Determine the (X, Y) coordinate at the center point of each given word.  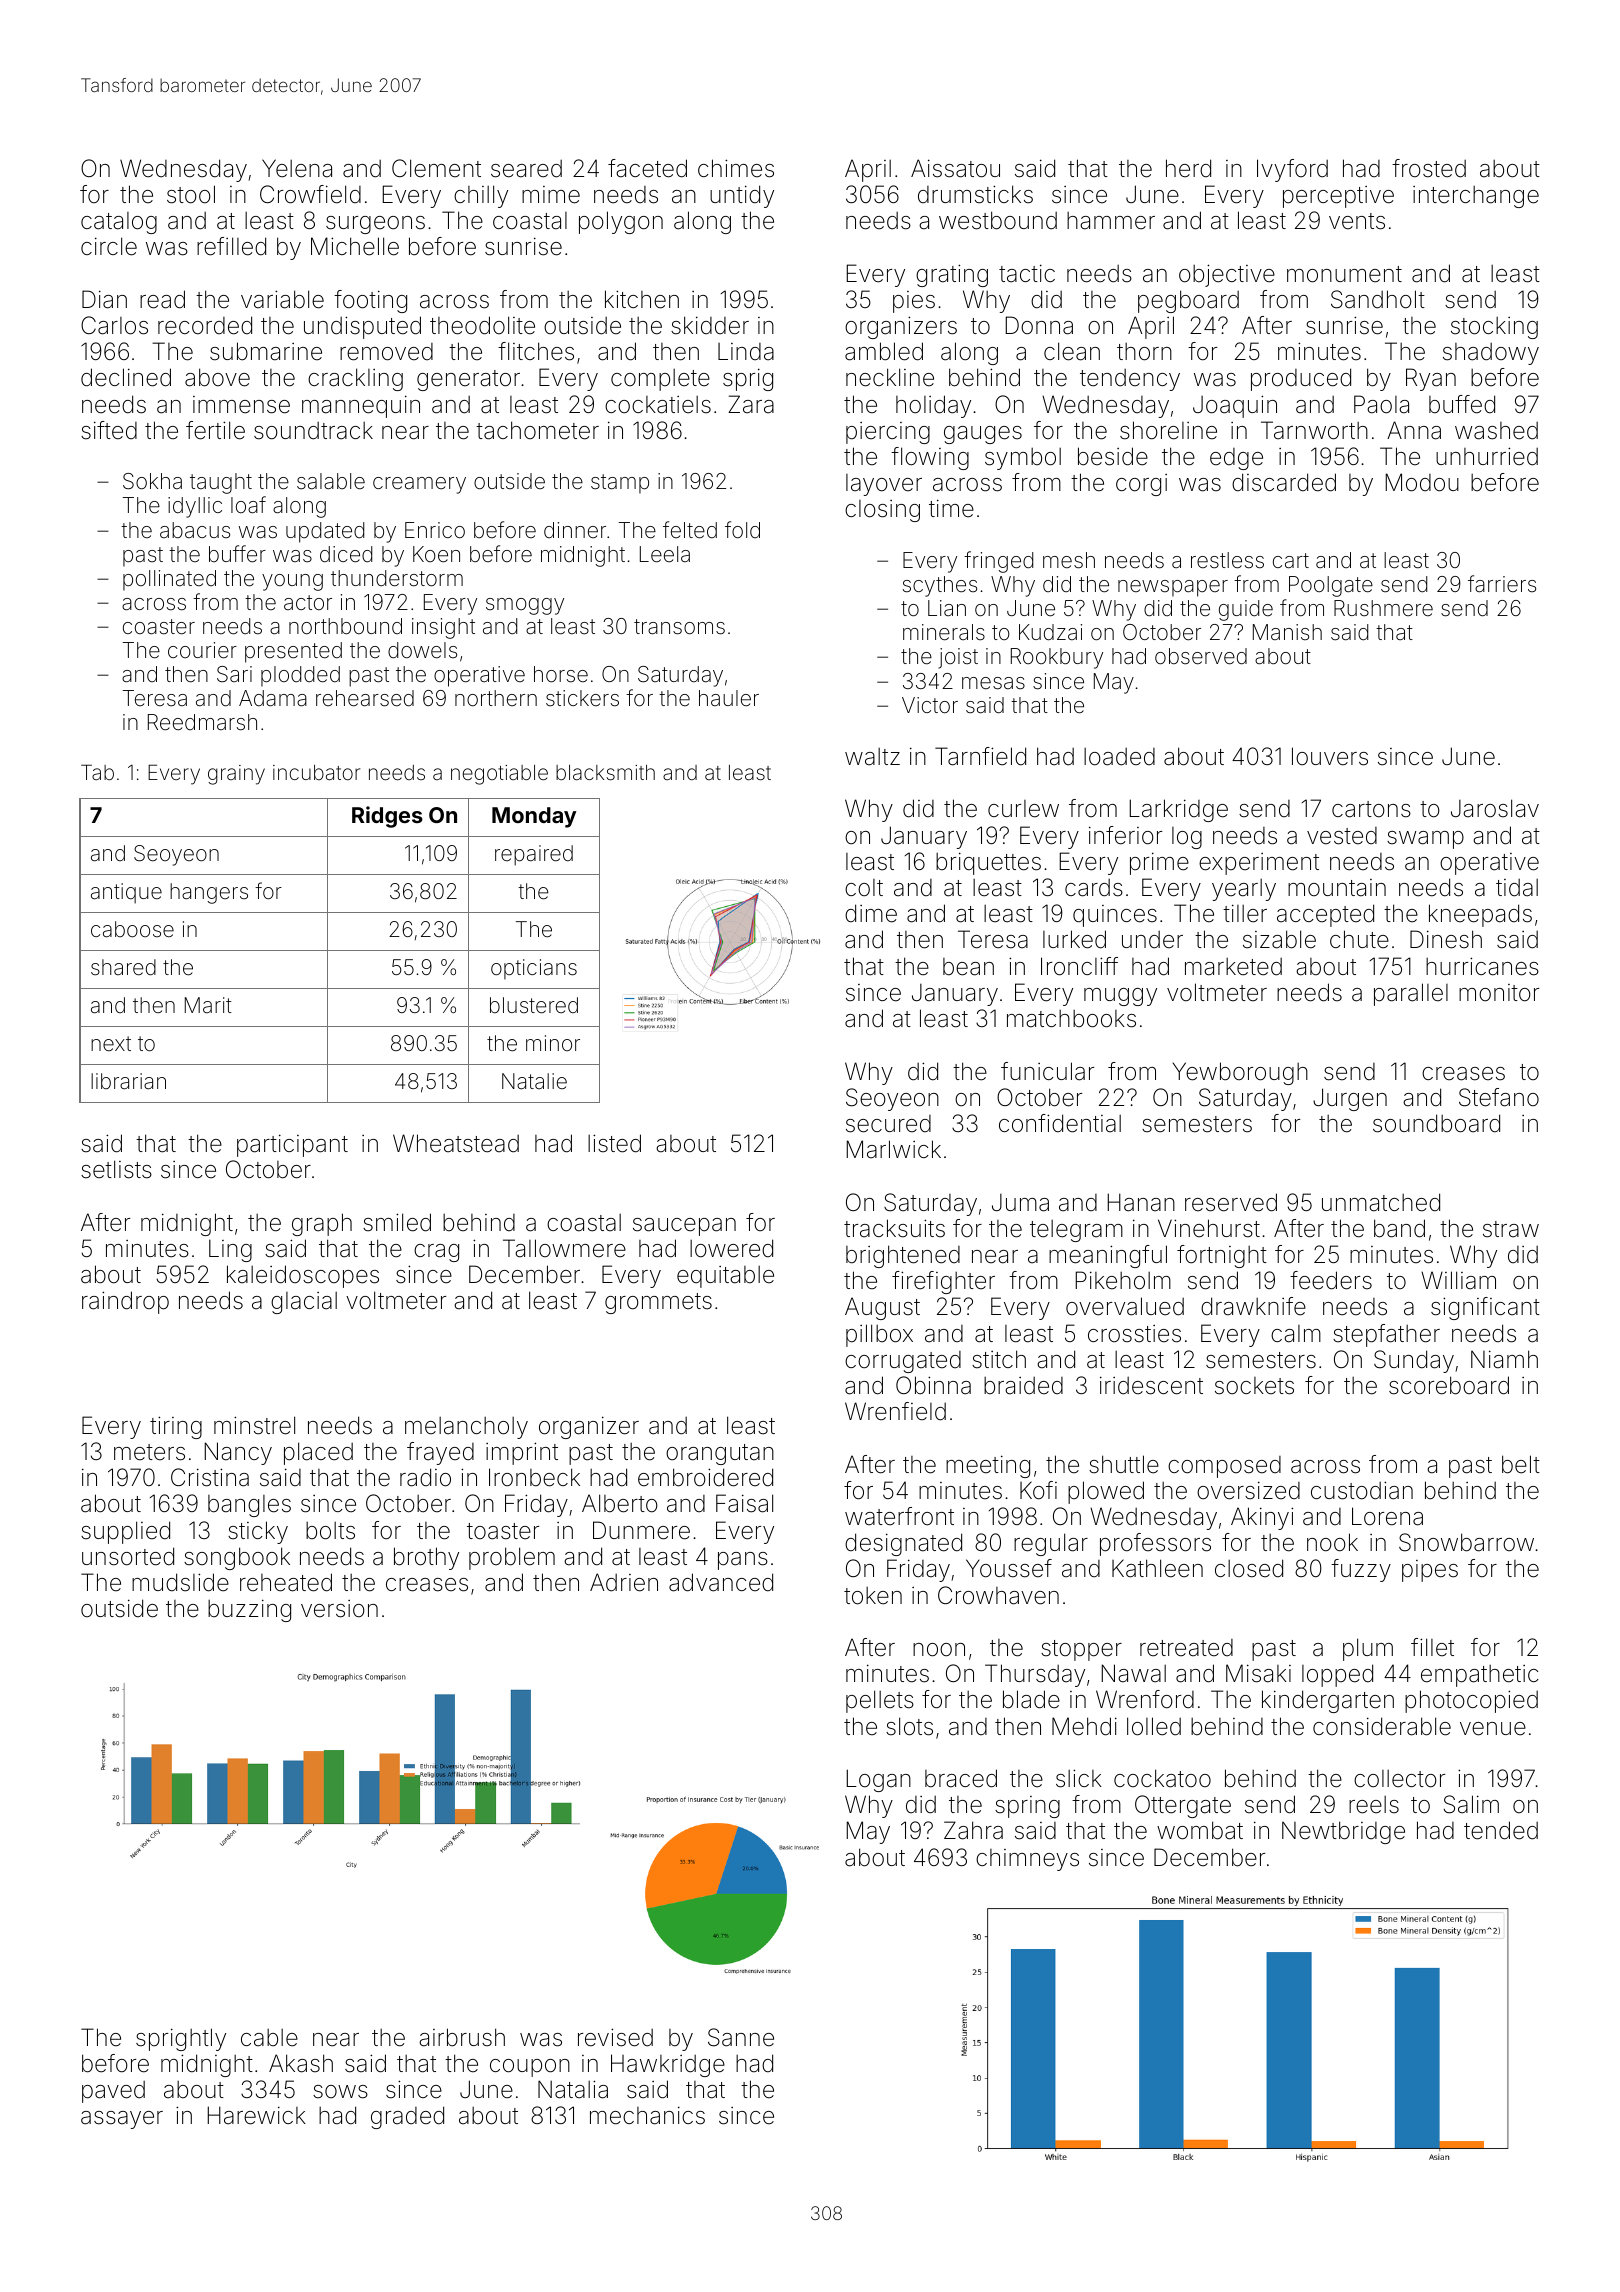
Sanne (741, 2037)
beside (1113, 456)
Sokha (152, 481)
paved (113, 2092)
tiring (176, 1427)
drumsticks (975, 194)
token (873, 1596)
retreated (1186, 1648)
